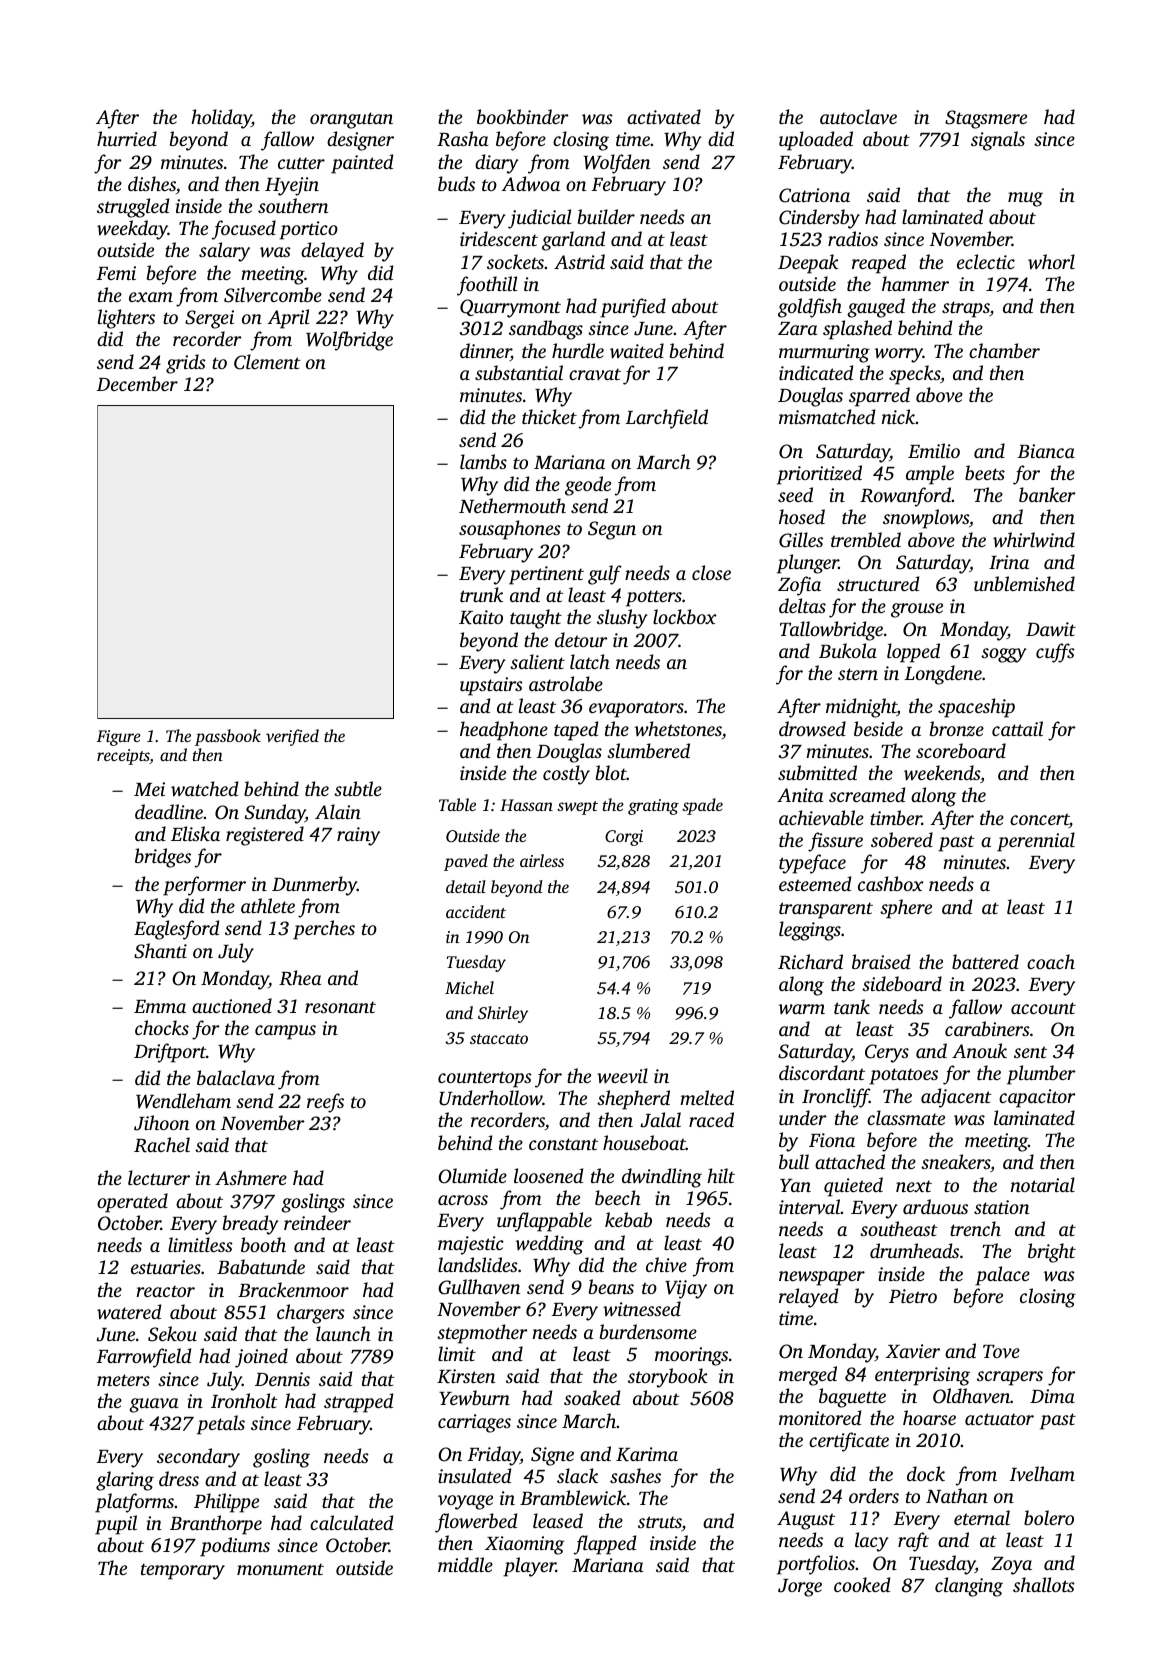 This screenshot has width=1172, height=1657. I want to click on operated, so click(132, 1203).
